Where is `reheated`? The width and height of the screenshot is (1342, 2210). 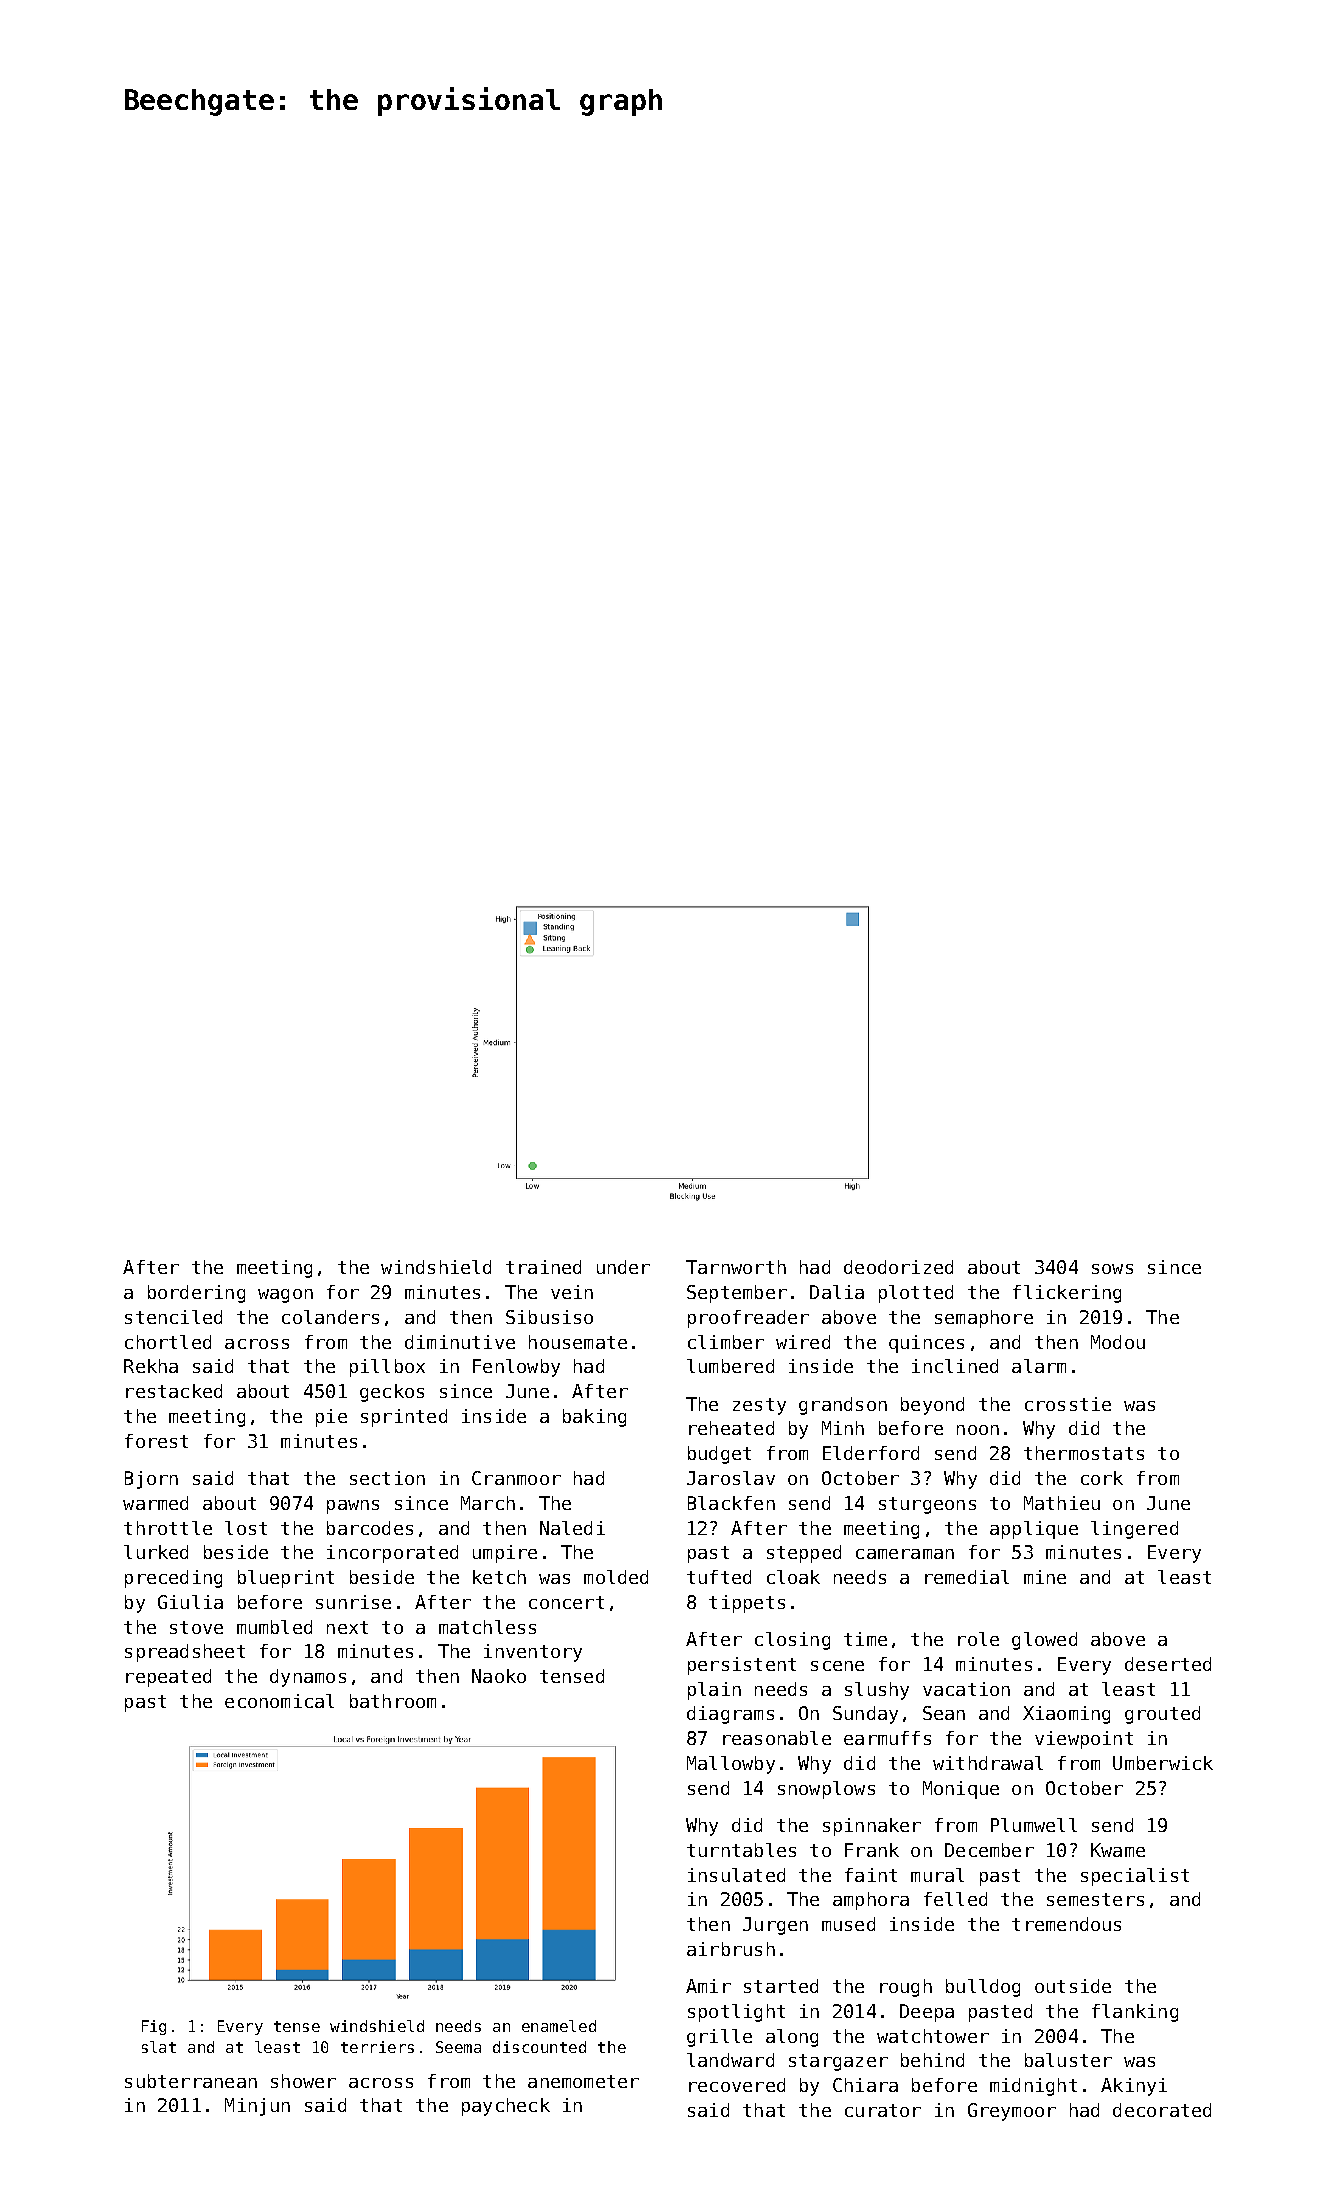 reheated is located at coordinates (731, 1428).
